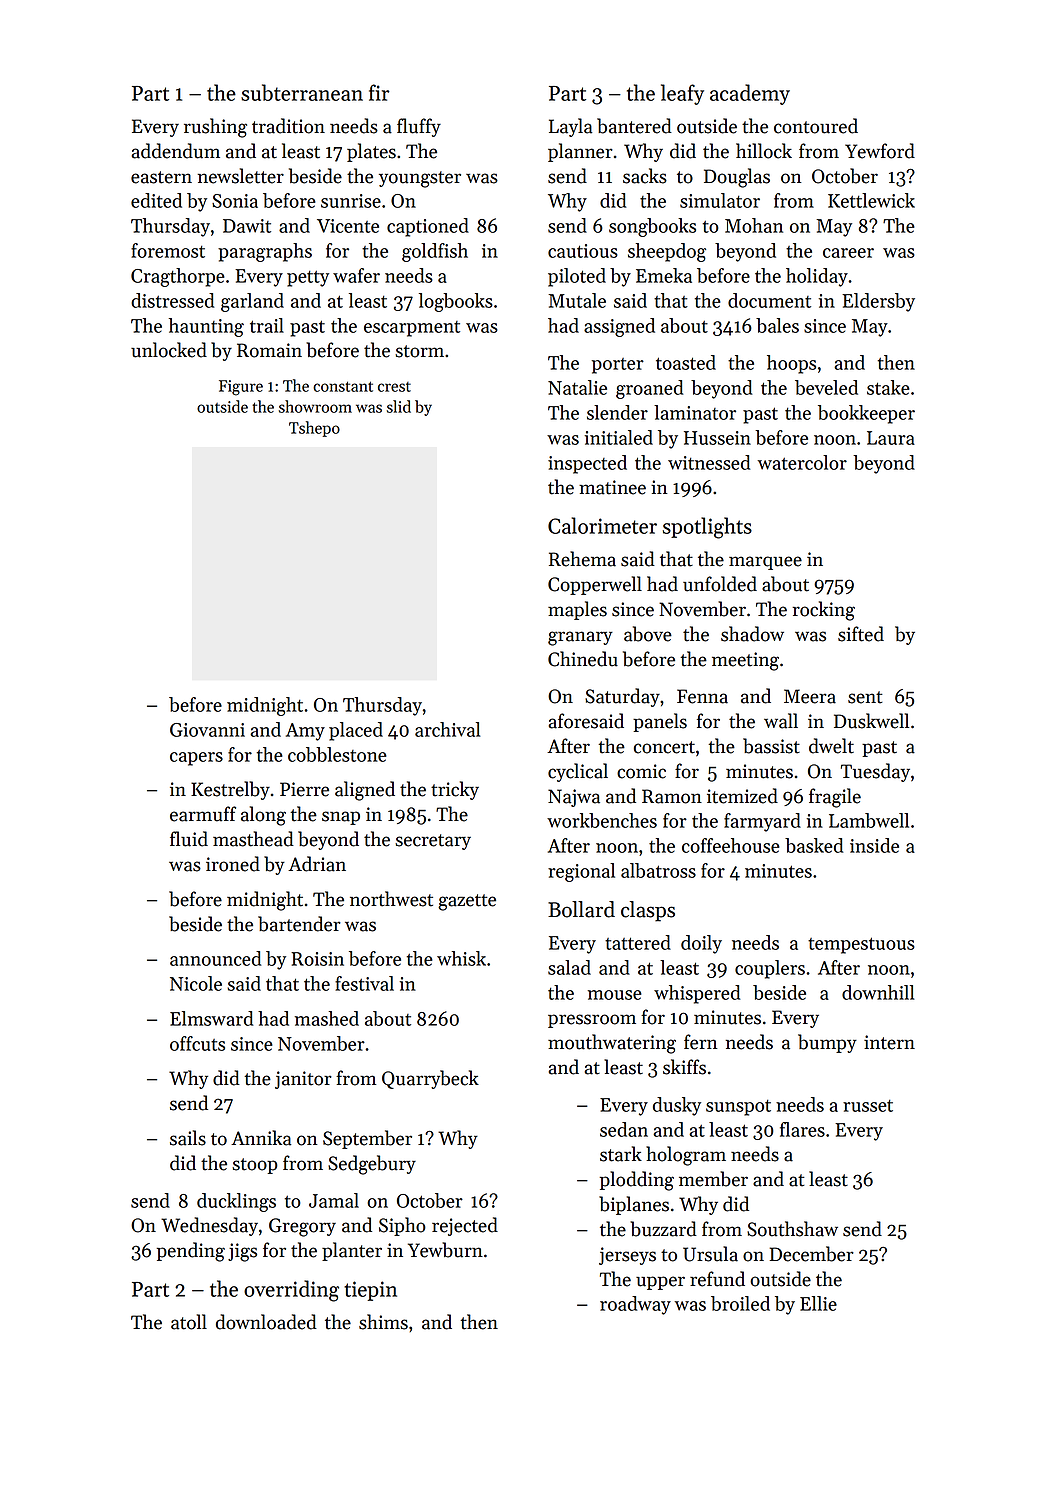  What do you see at coordinates (861, 634) in the document?
I see `sifted` at bounding box center [861, 634].
